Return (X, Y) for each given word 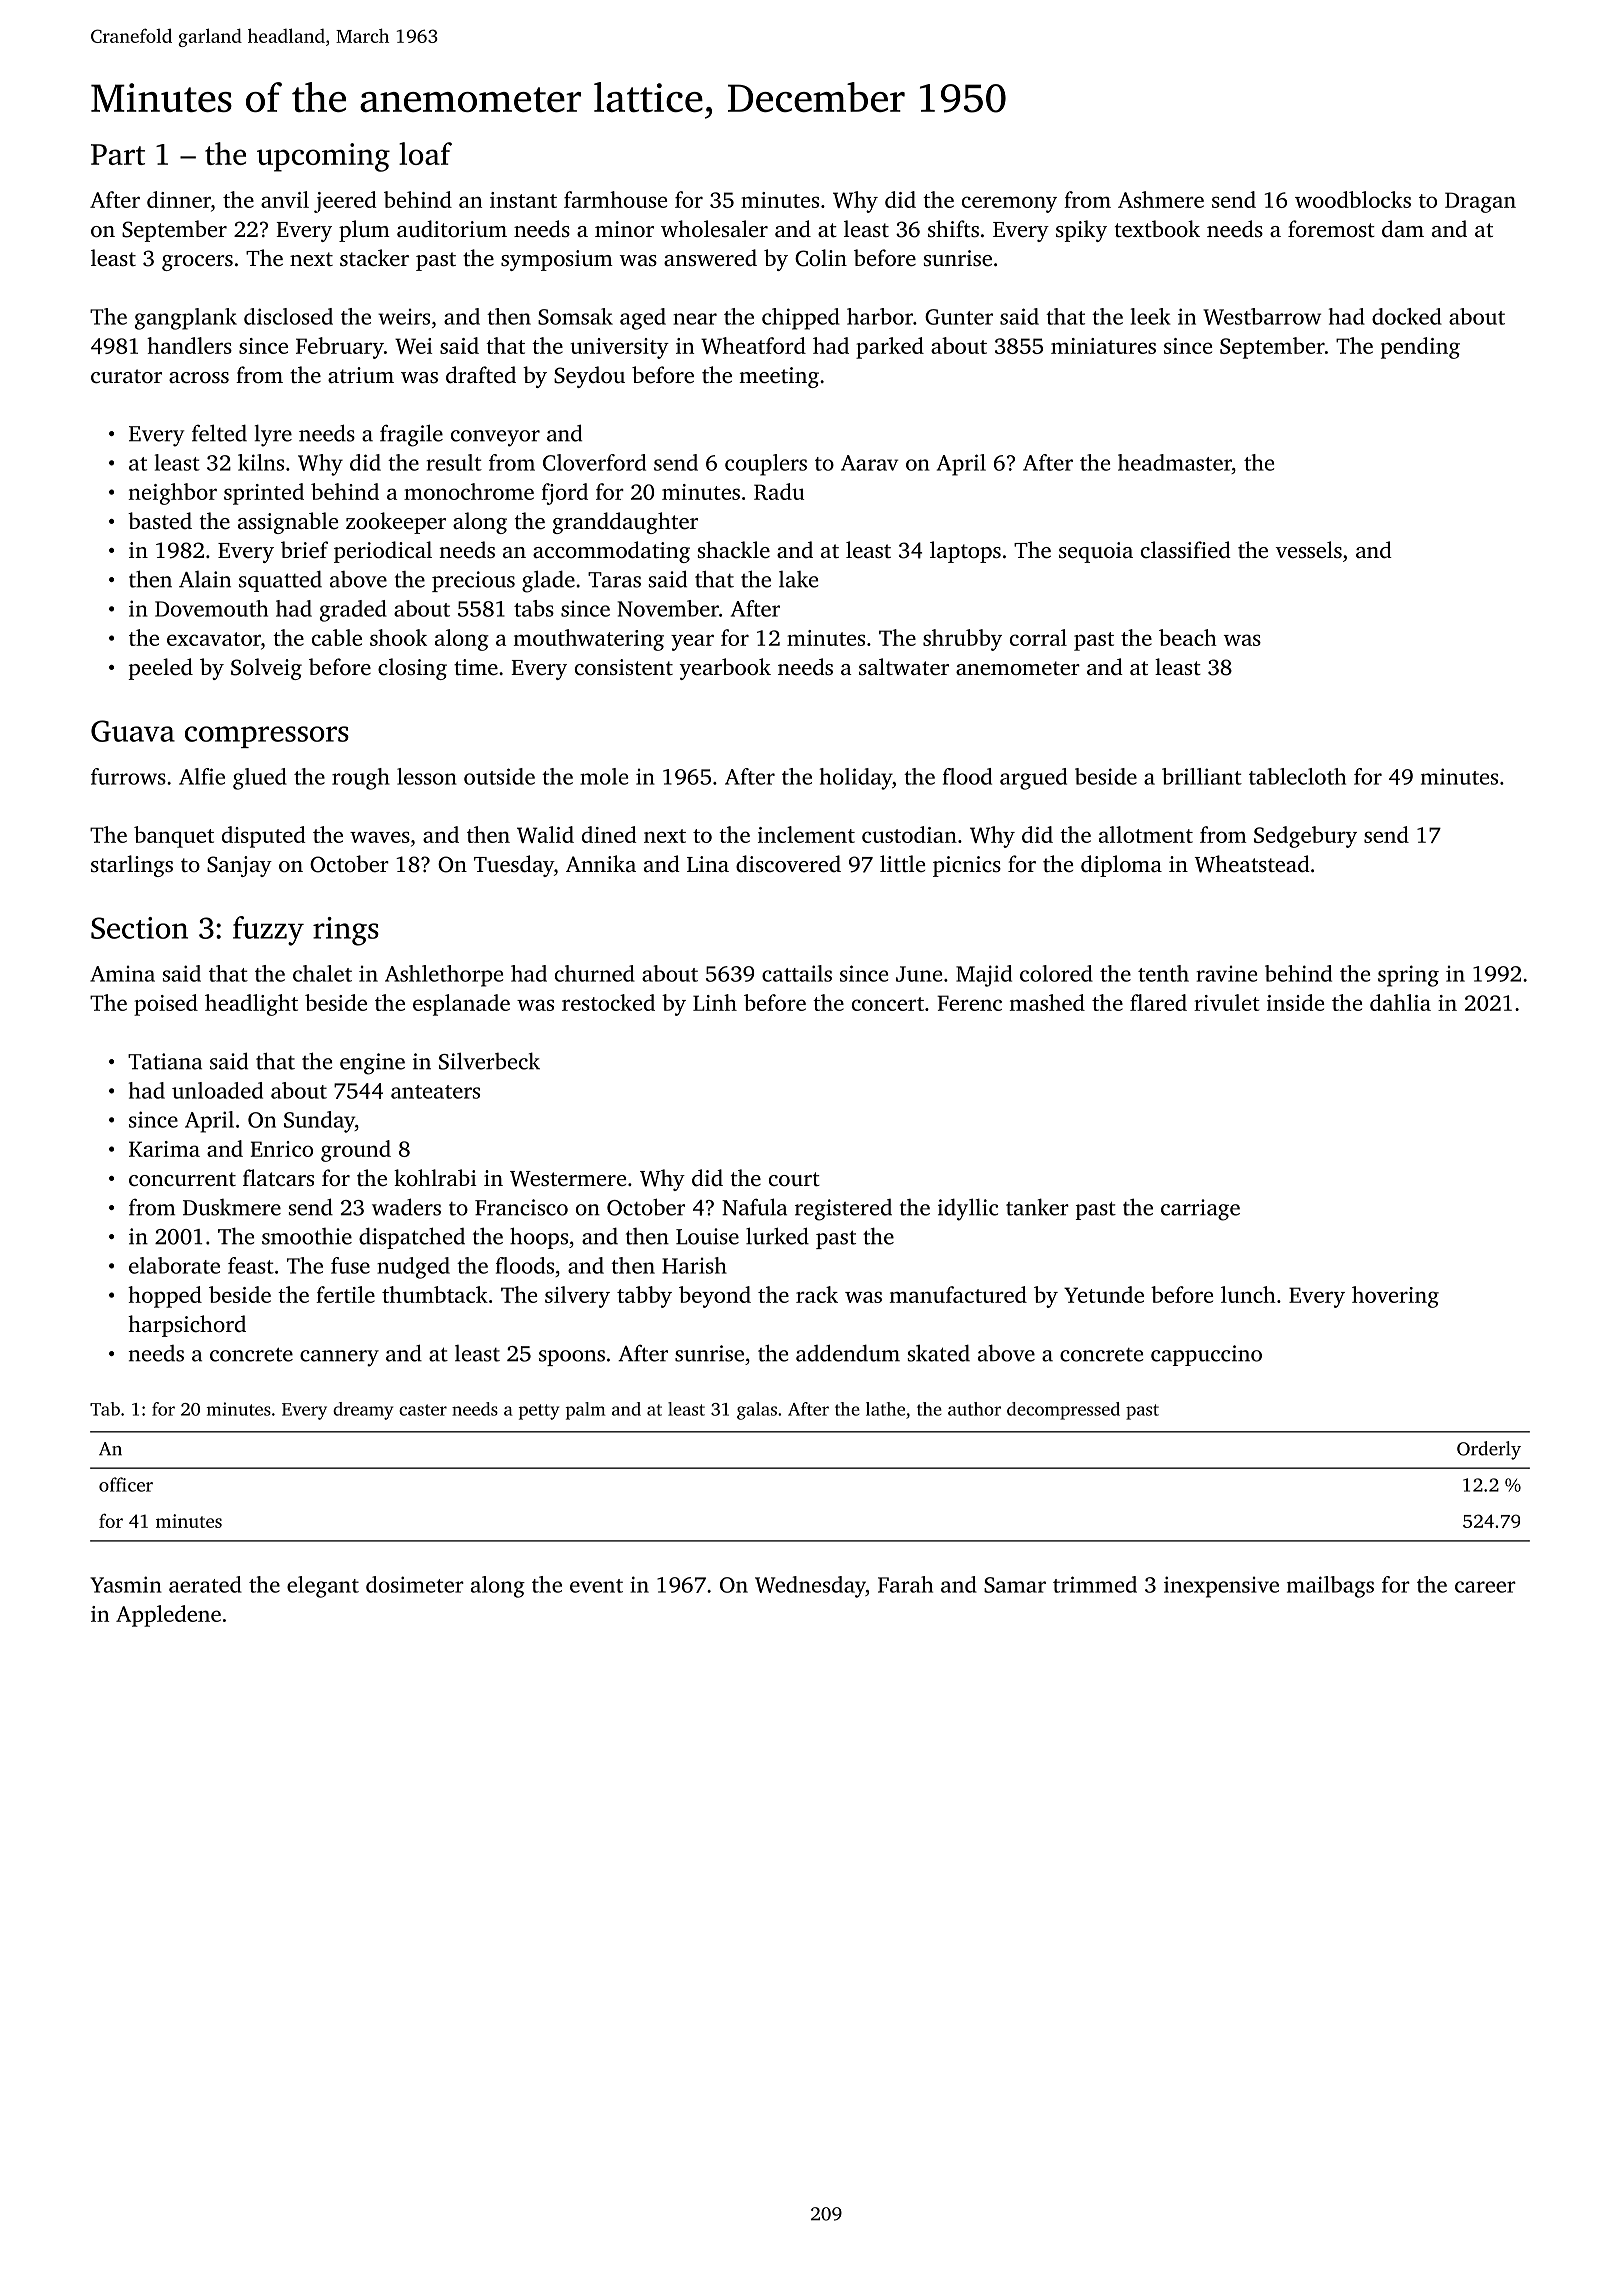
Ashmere (1161, 199)
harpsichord (187, 1326)
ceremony (1009, 204)
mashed (1047, 1002)
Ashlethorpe (444, 976)
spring (1408, 976)
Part (118, 154)
